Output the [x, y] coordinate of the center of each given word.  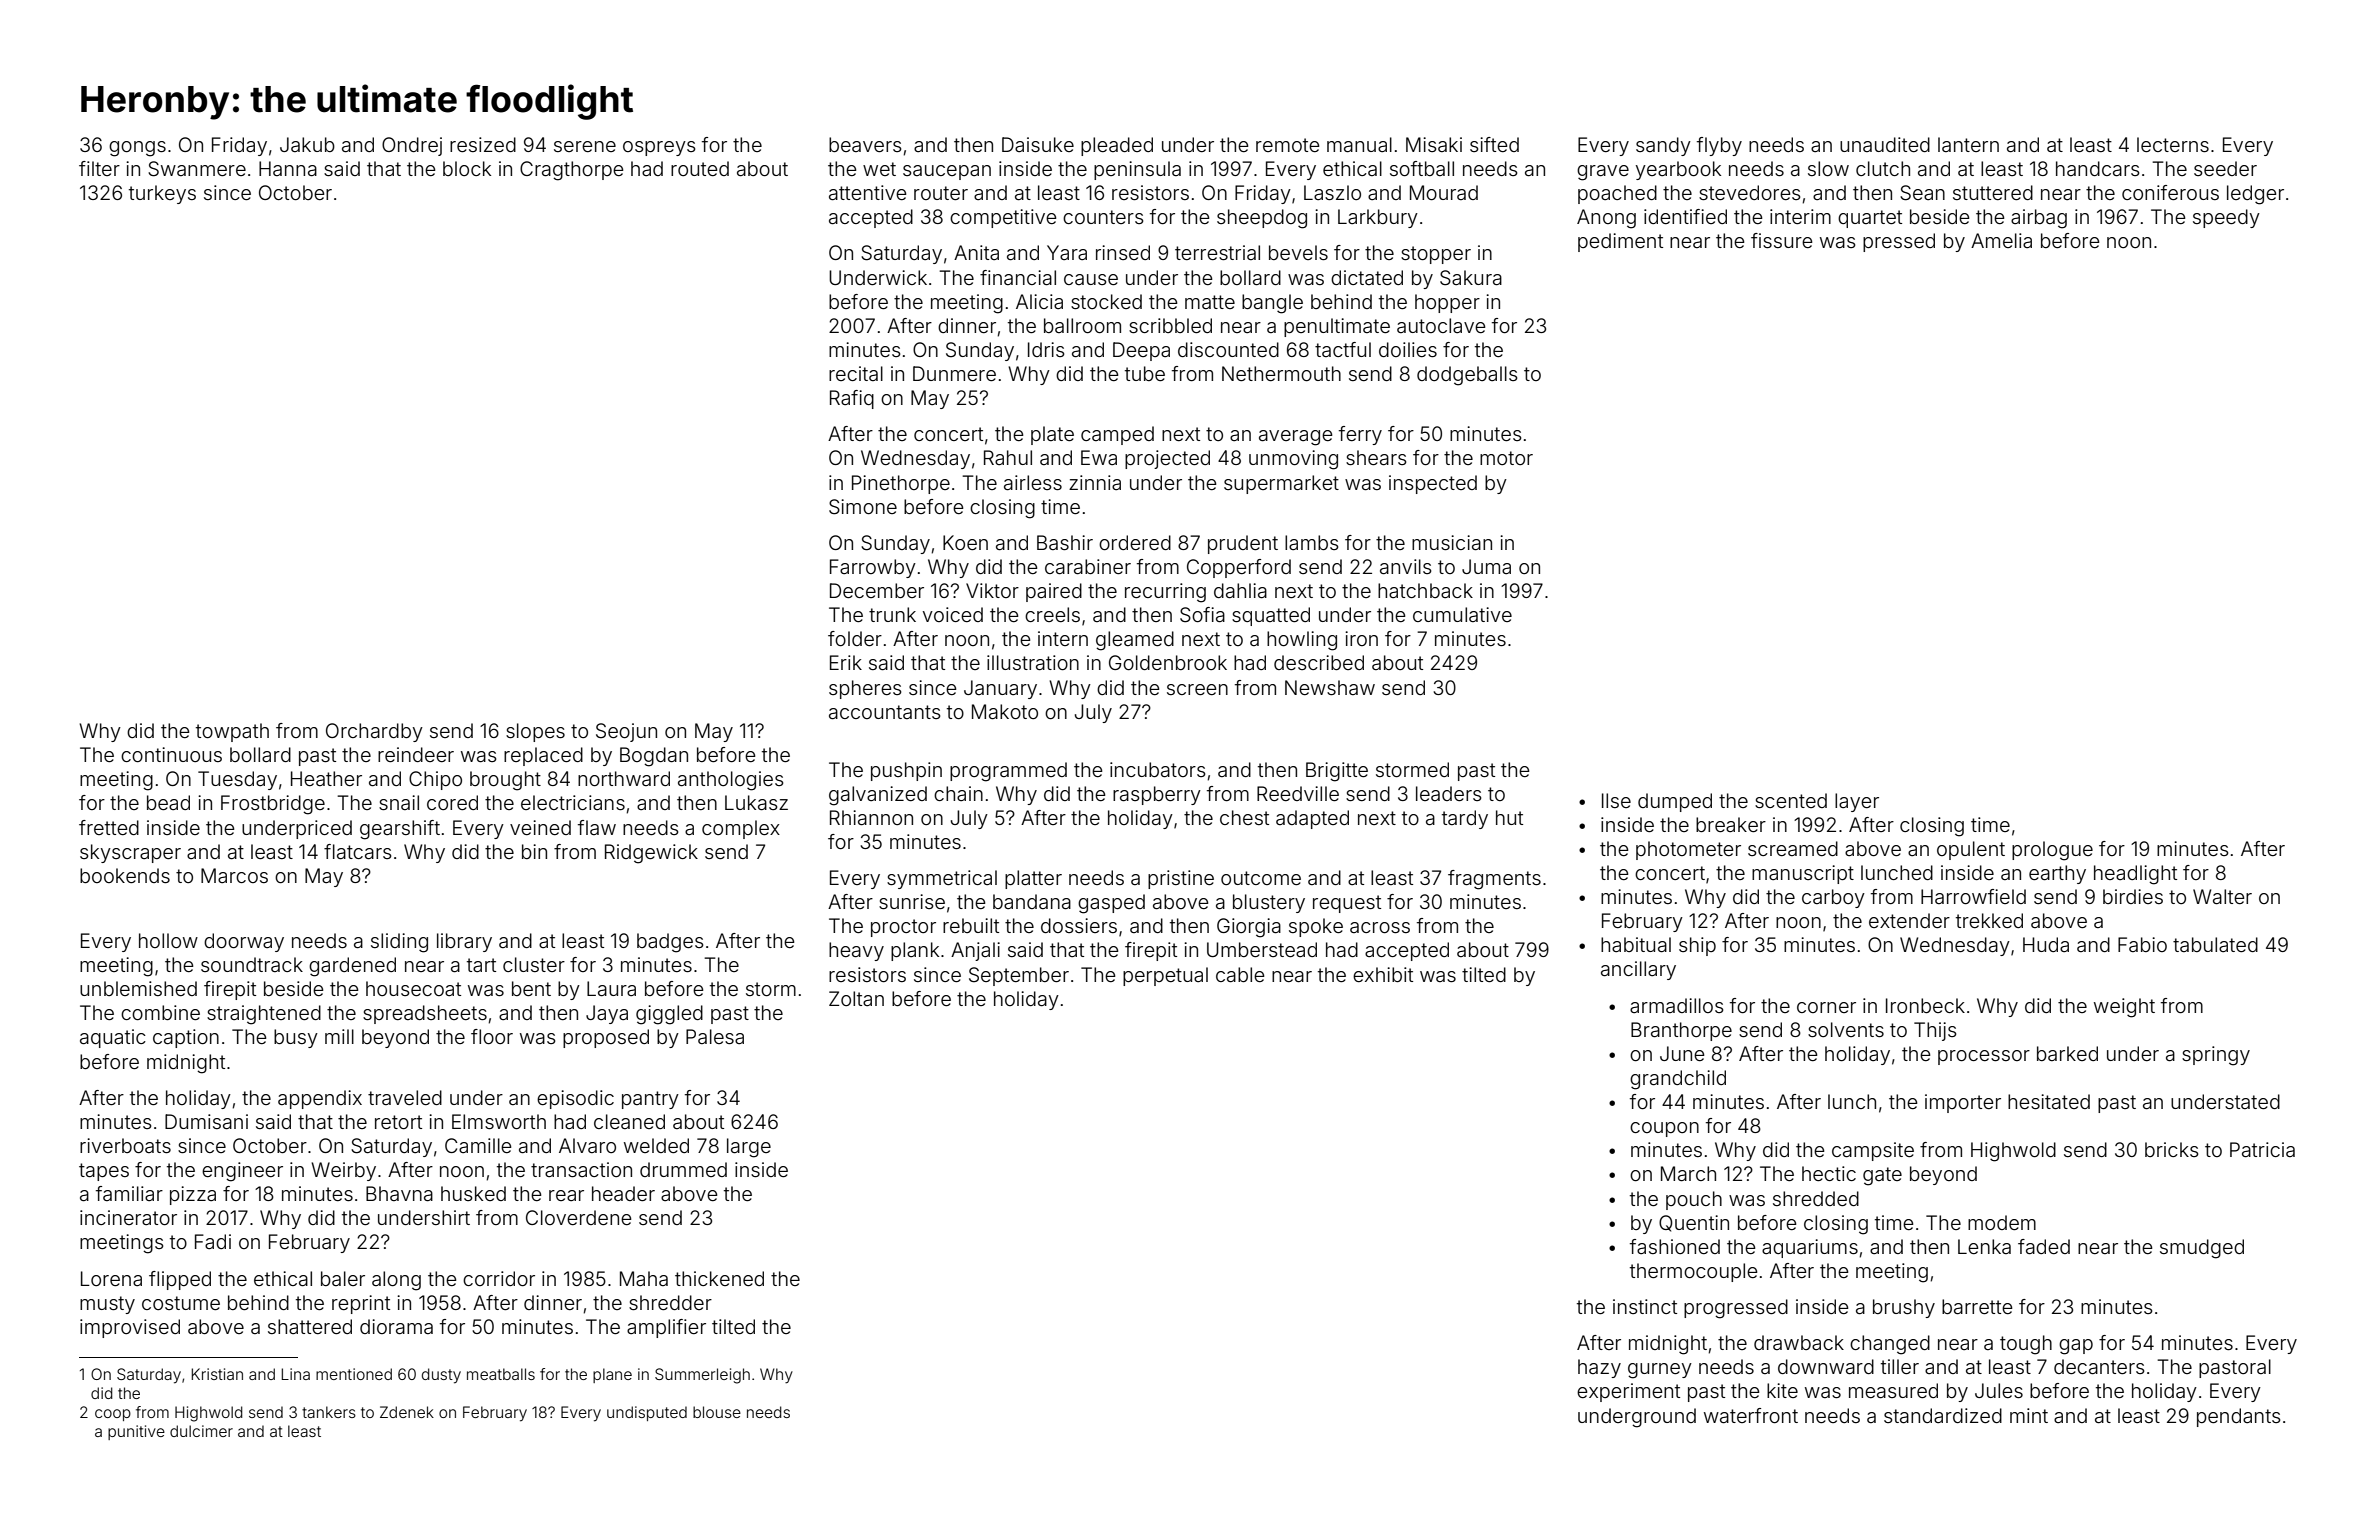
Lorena [111, 1278]
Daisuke [1038, 144]
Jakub [307, 144]
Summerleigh [702, 1376]
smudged [2202, 1249]
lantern [1968, 144]
